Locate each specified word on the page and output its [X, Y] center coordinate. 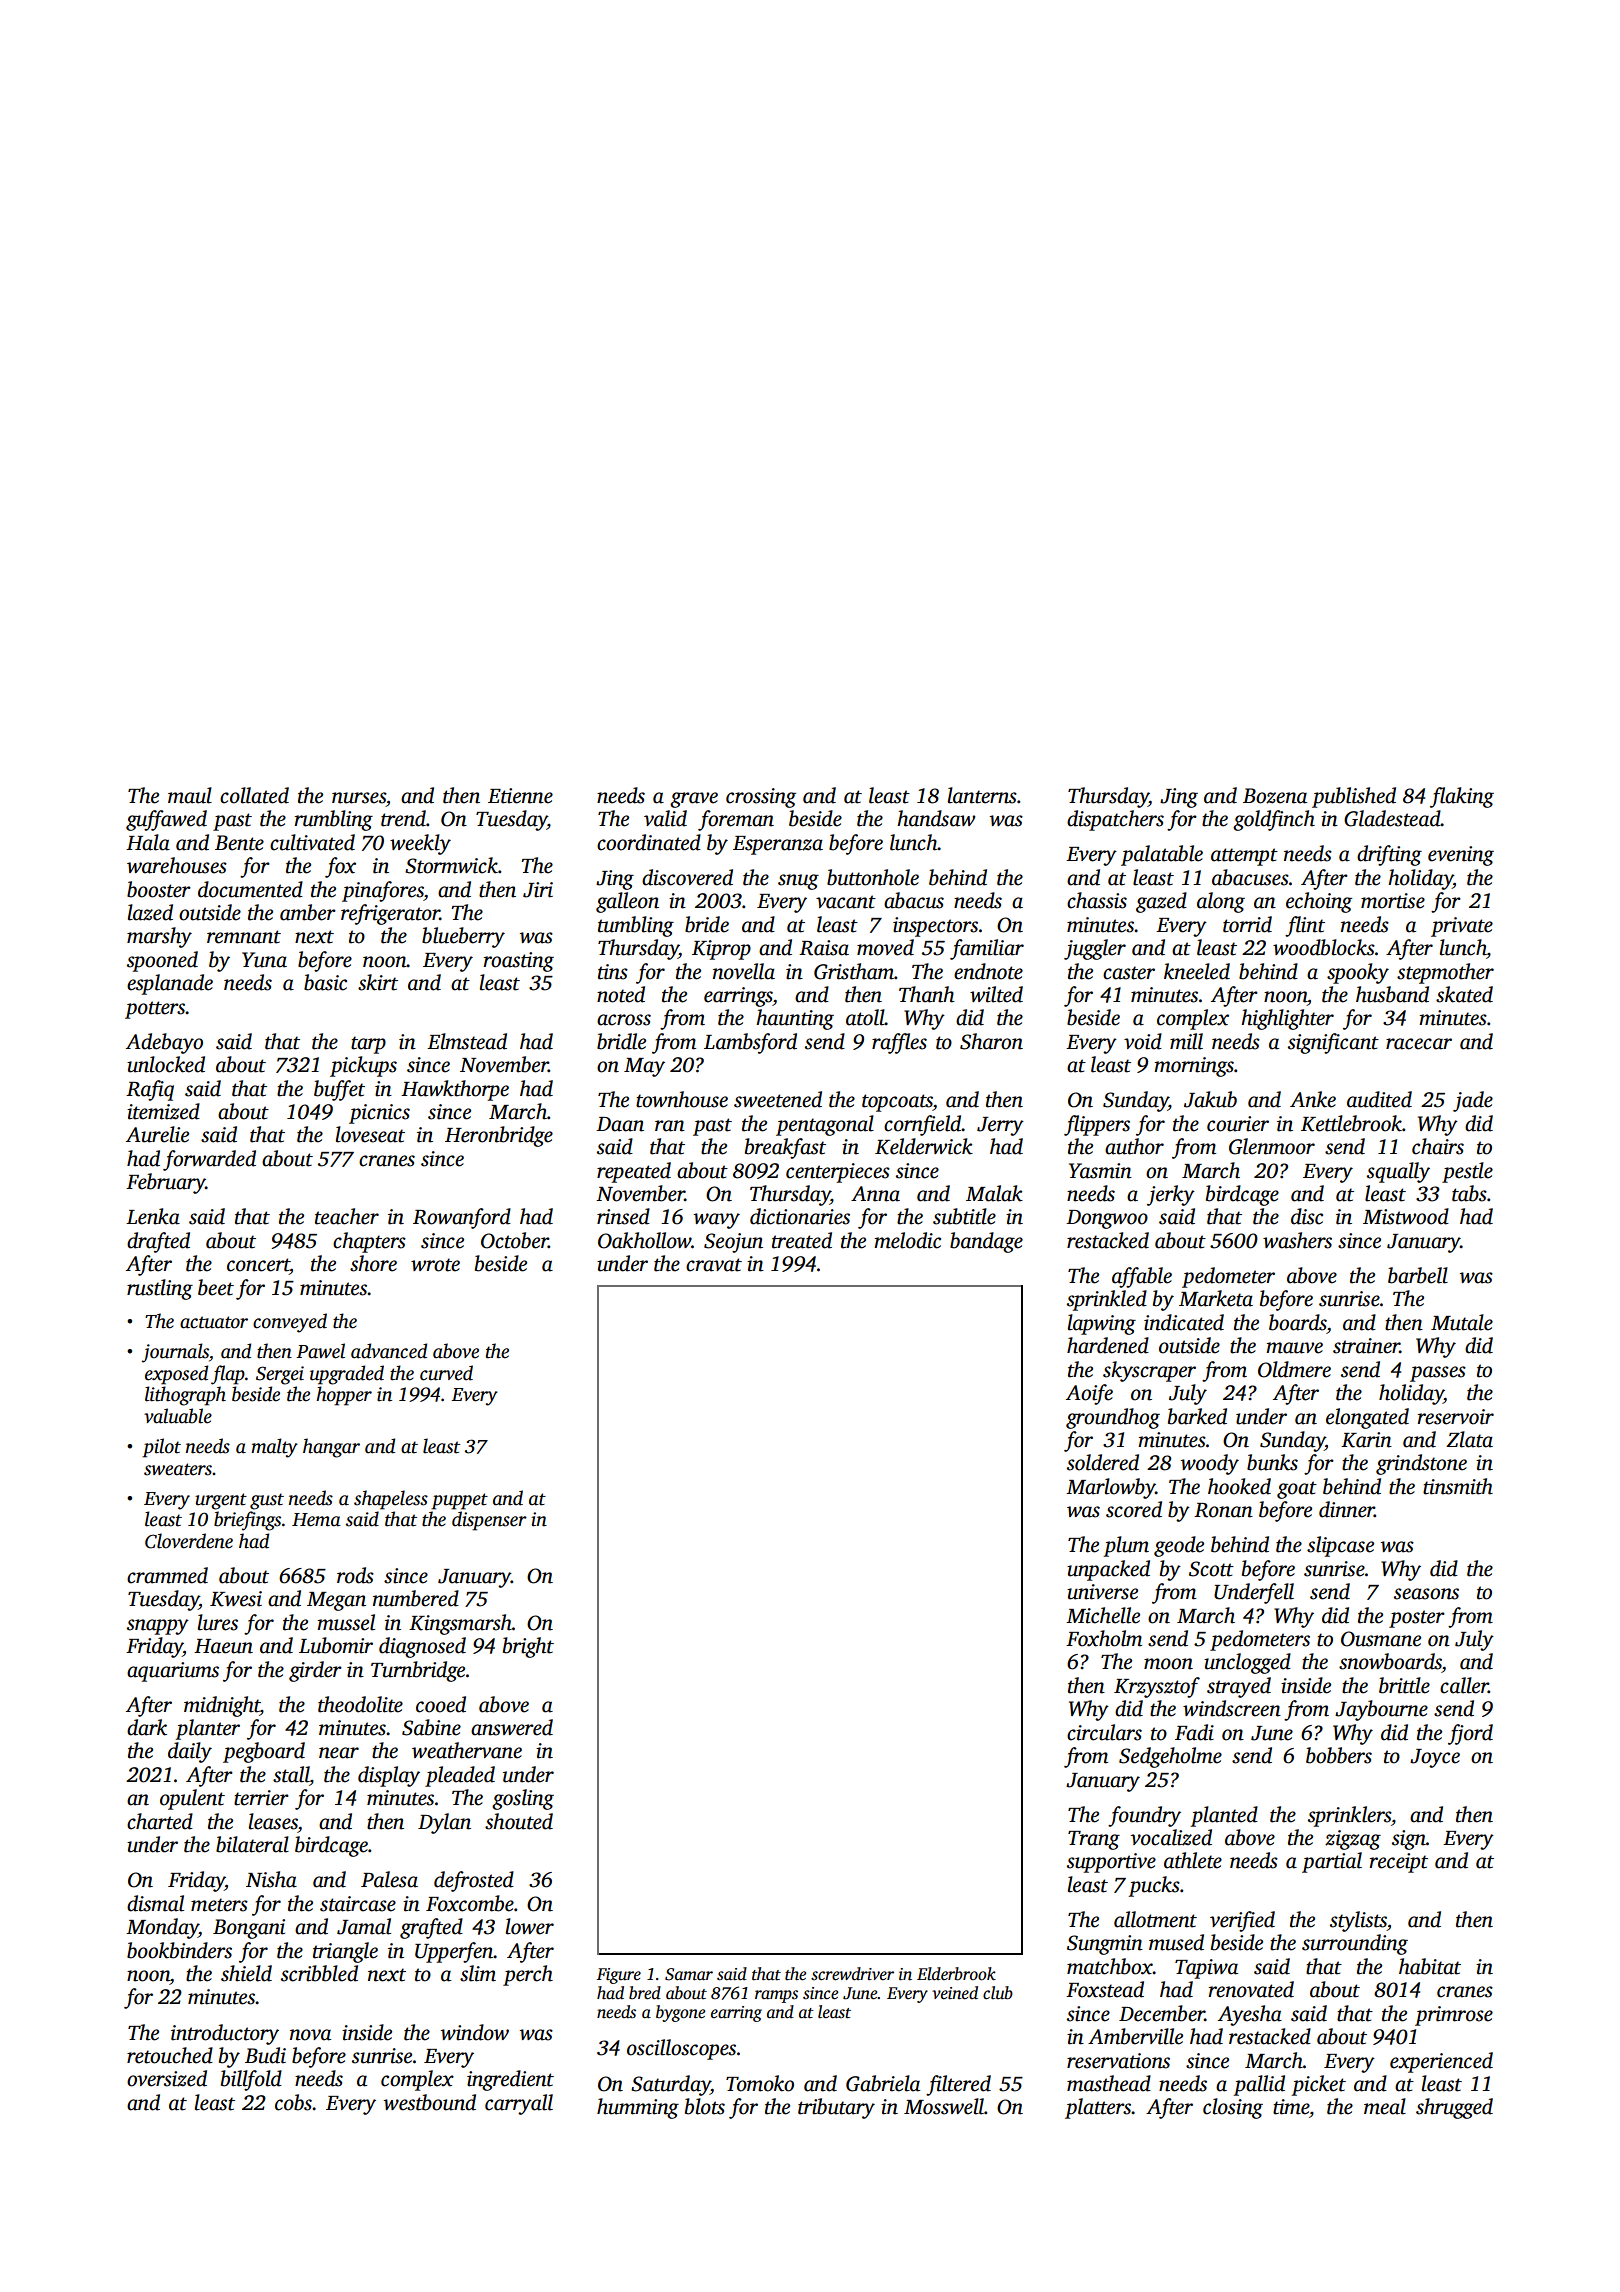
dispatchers [1115, 820]
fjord [1470, 1734]
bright [528, 1647]
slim [478, 1973]
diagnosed [422, 1647]
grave [694, 800]
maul [190, 795]
